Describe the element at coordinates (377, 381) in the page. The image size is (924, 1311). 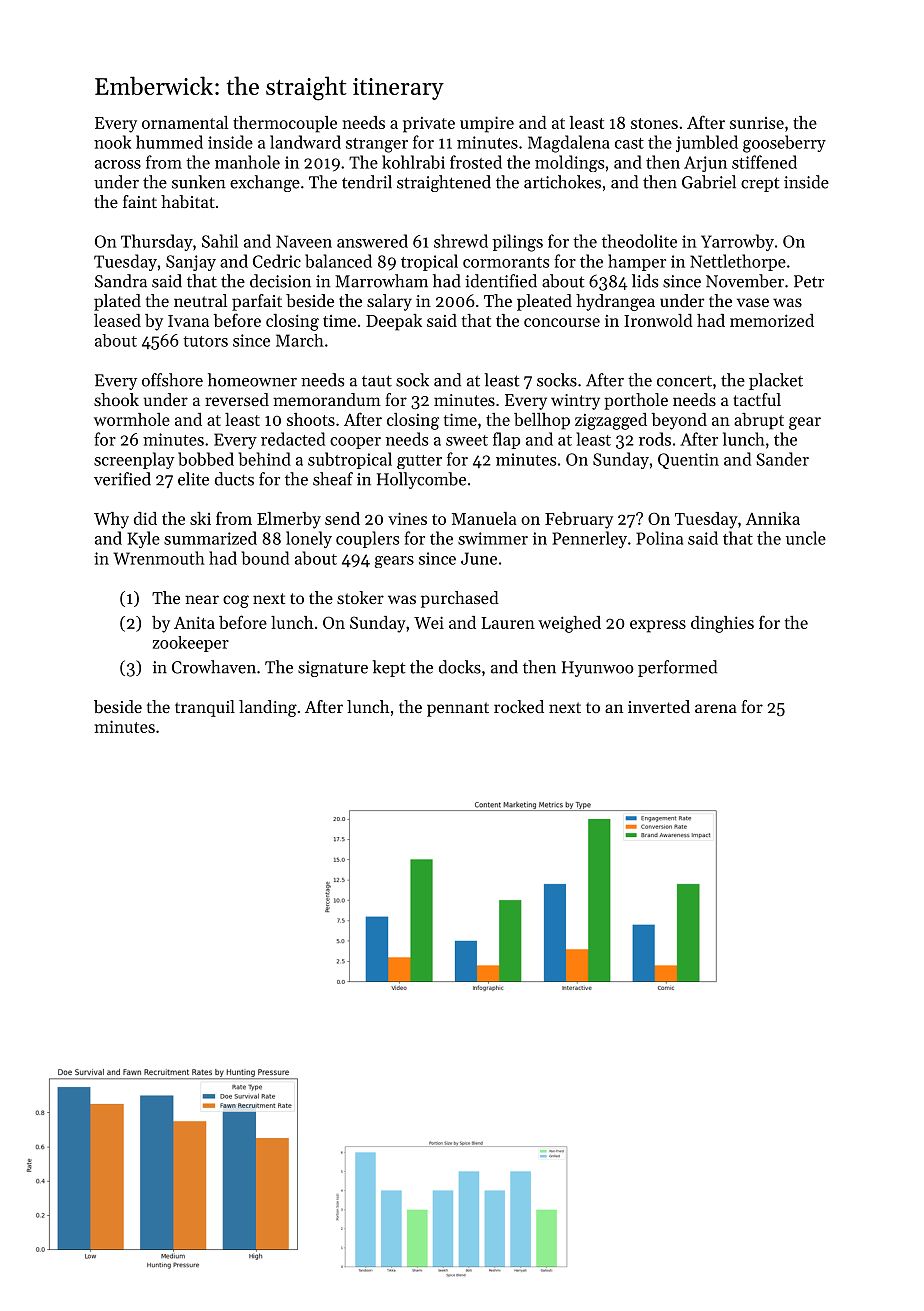
I see `taut` at that location.
